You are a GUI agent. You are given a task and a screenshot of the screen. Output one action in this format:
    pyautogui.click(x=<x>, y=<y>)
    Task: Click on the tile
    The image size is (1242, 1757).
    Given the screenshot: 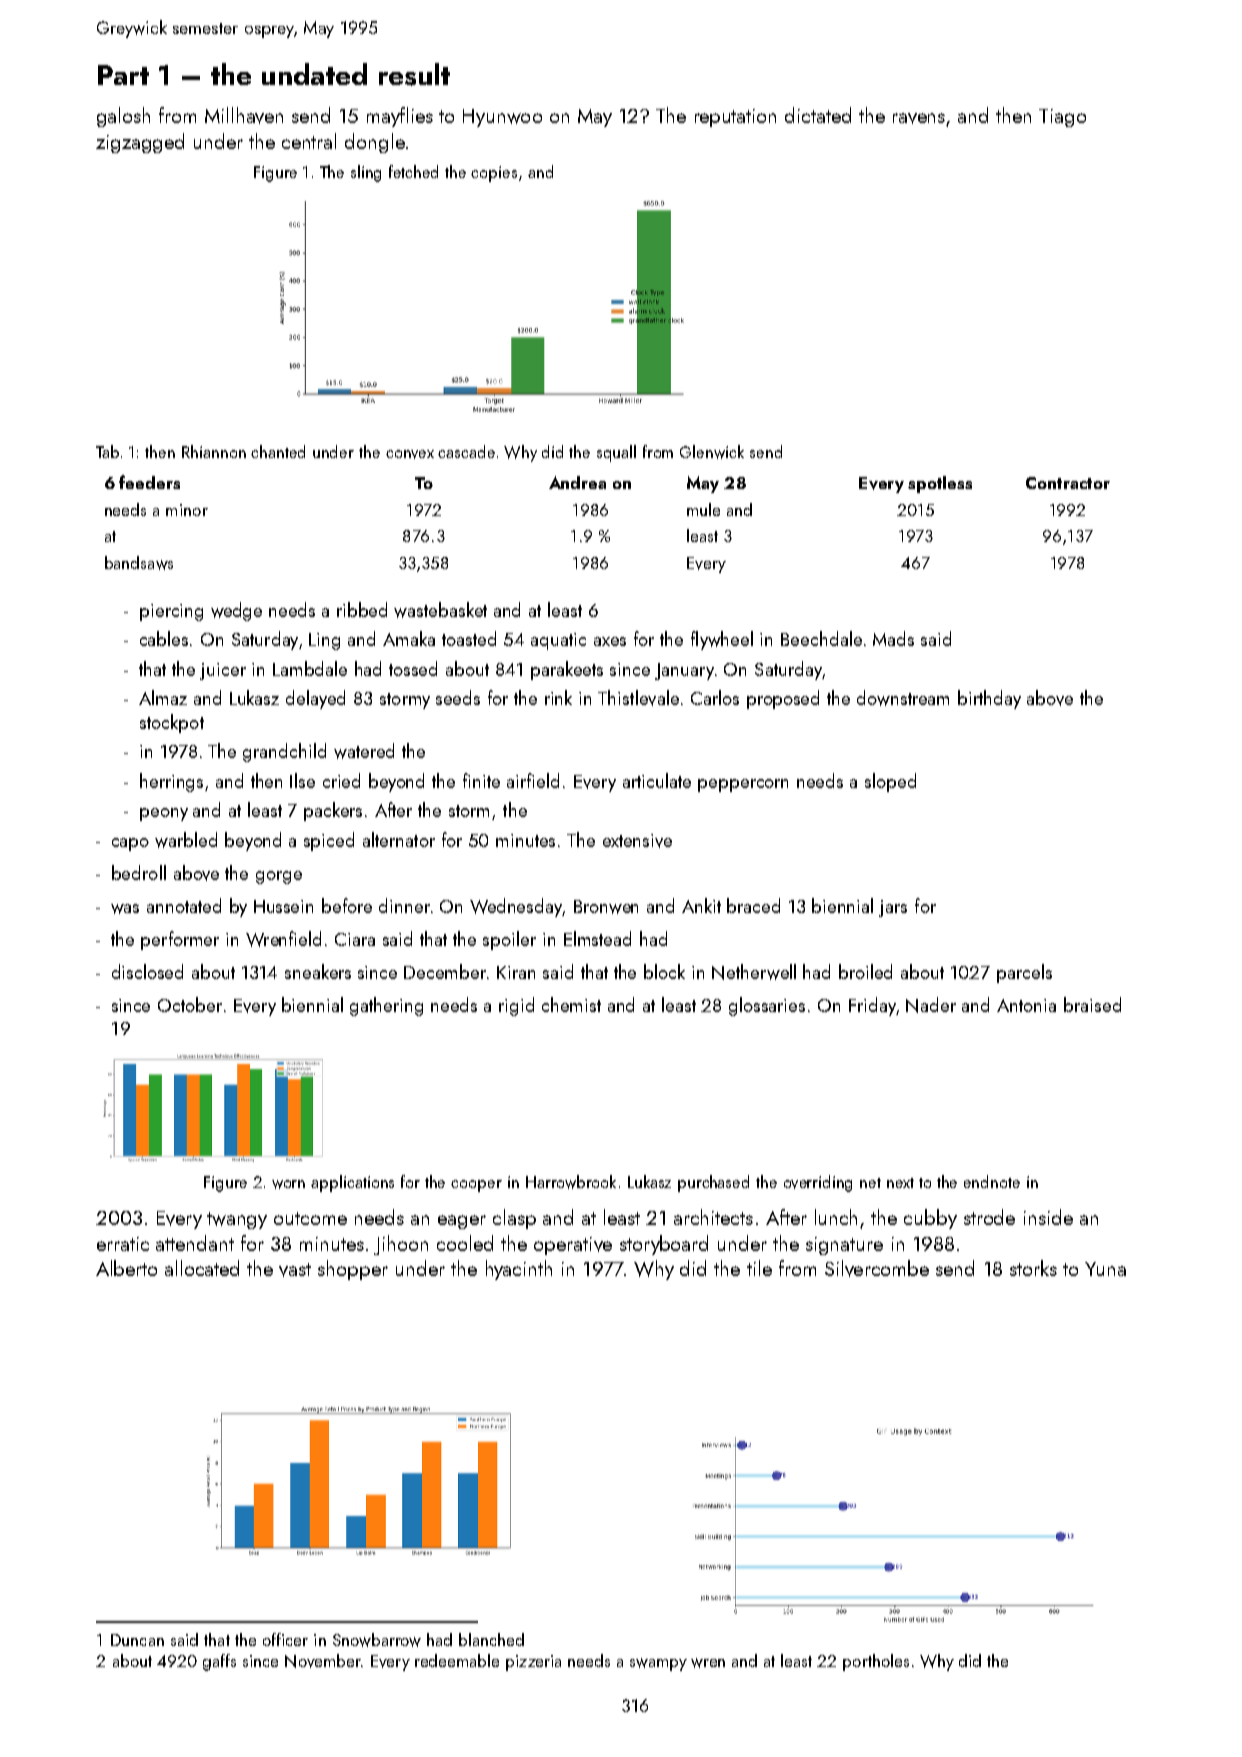 What is the action you would take?
    pyautogui.click(x=759, y=1268)
